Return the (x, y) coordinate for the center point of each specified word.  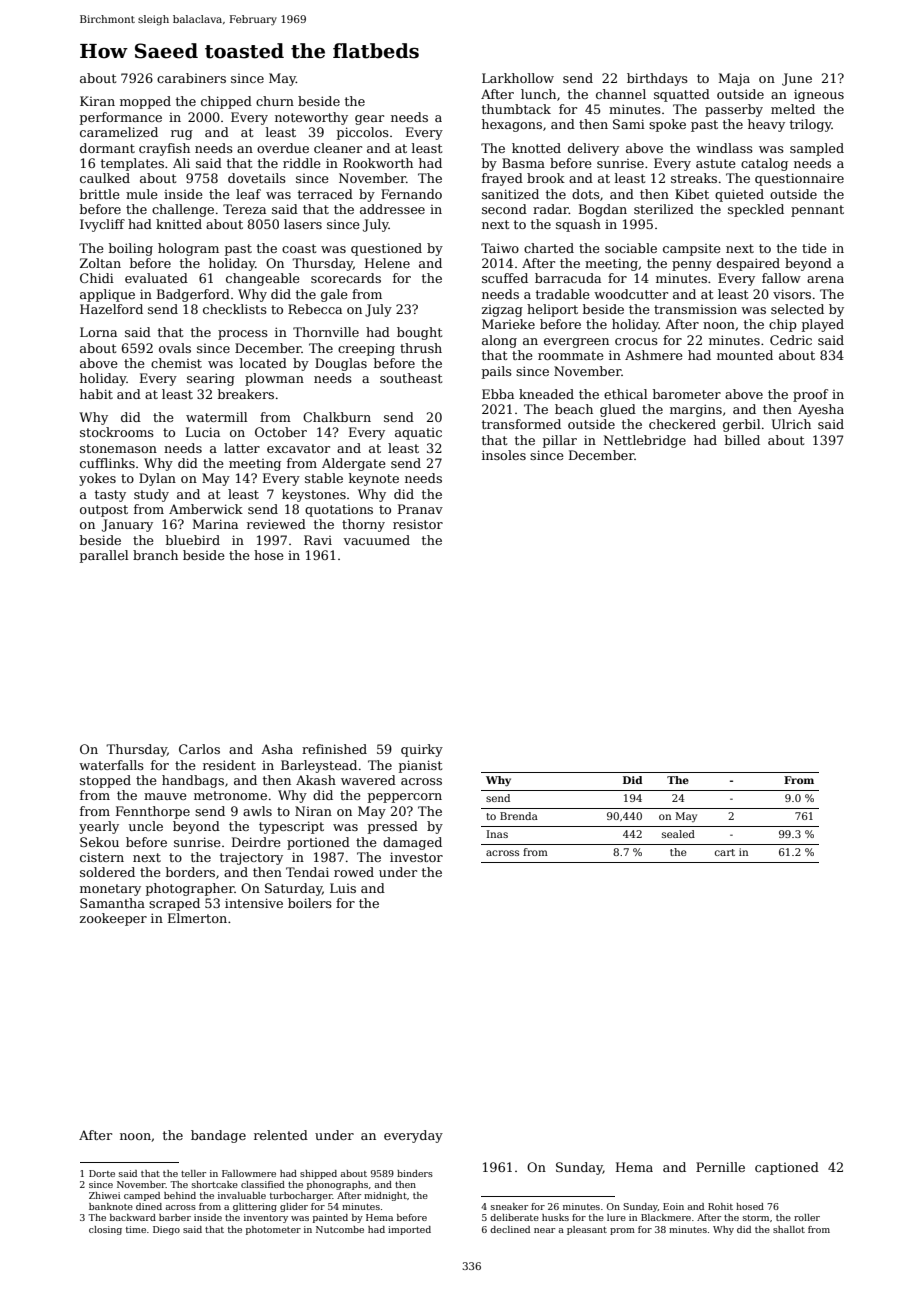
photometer (273, 1230)
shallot (789, 1229)
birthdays (657, 79)
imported (409, 1230)
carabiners (191, 78)
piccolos (363, 133)
